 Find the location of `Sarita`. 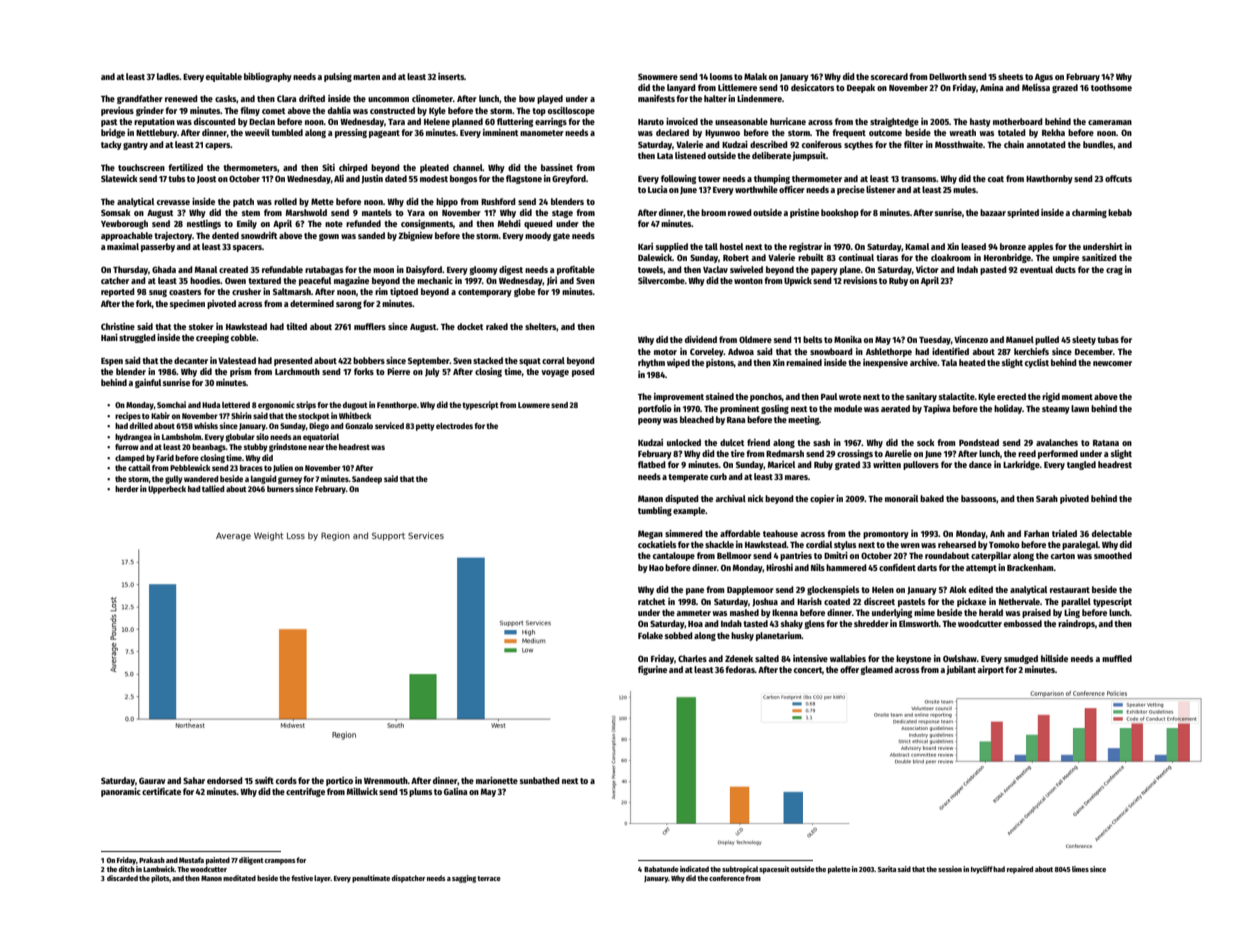

Sarita is located at coordinates (887, 869).
